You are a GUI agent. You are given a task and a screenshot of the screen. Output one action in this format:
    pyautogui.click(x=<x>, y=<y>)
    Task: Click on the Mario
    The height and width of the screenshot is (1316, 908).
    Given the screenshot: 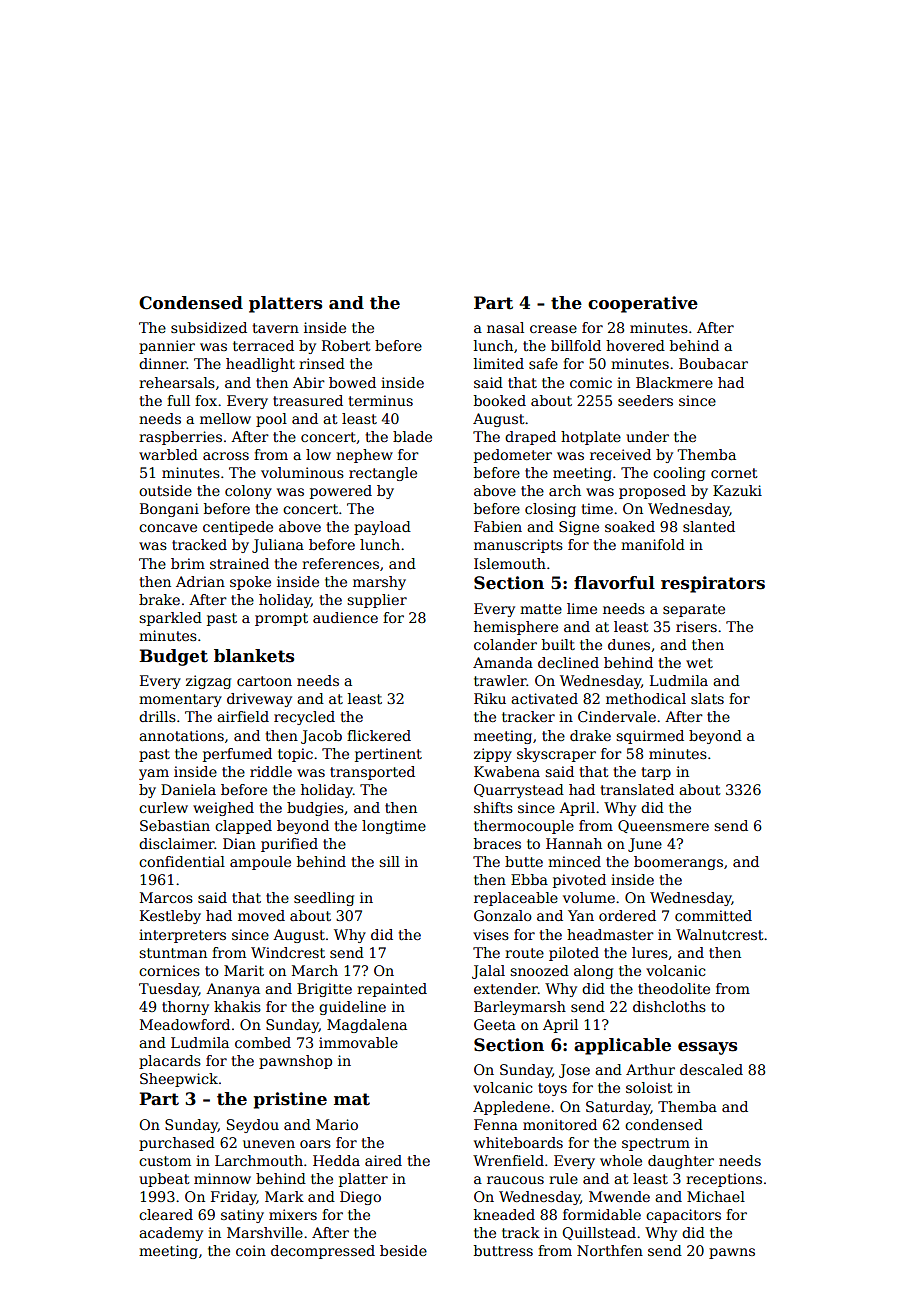 What is the action you would take?
    pyautogui.click(x=337, y=1124)
